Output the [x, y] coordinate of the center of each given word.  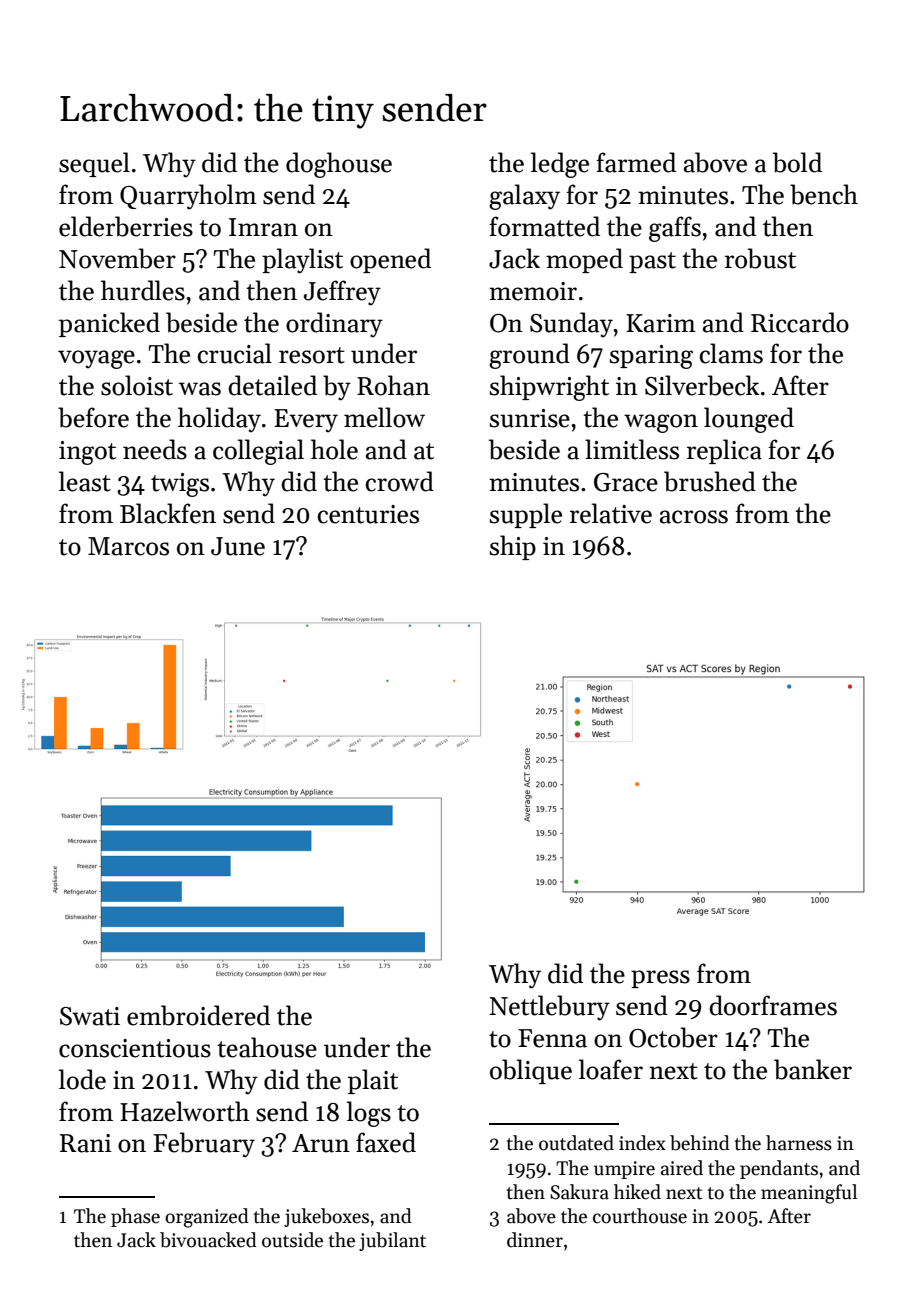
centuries [368, 514]
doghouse [339, 165]
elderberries [126, 226]
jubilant [392, 1241]
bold [797, 162]
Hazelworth [185, 1111]
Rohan [393, 385]
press [660, 979]
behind [700, 1143]
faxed [386, 1142]
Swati [90, 1016]
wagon [661, 423]
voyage [96, 359]
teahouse [267, 1047]
